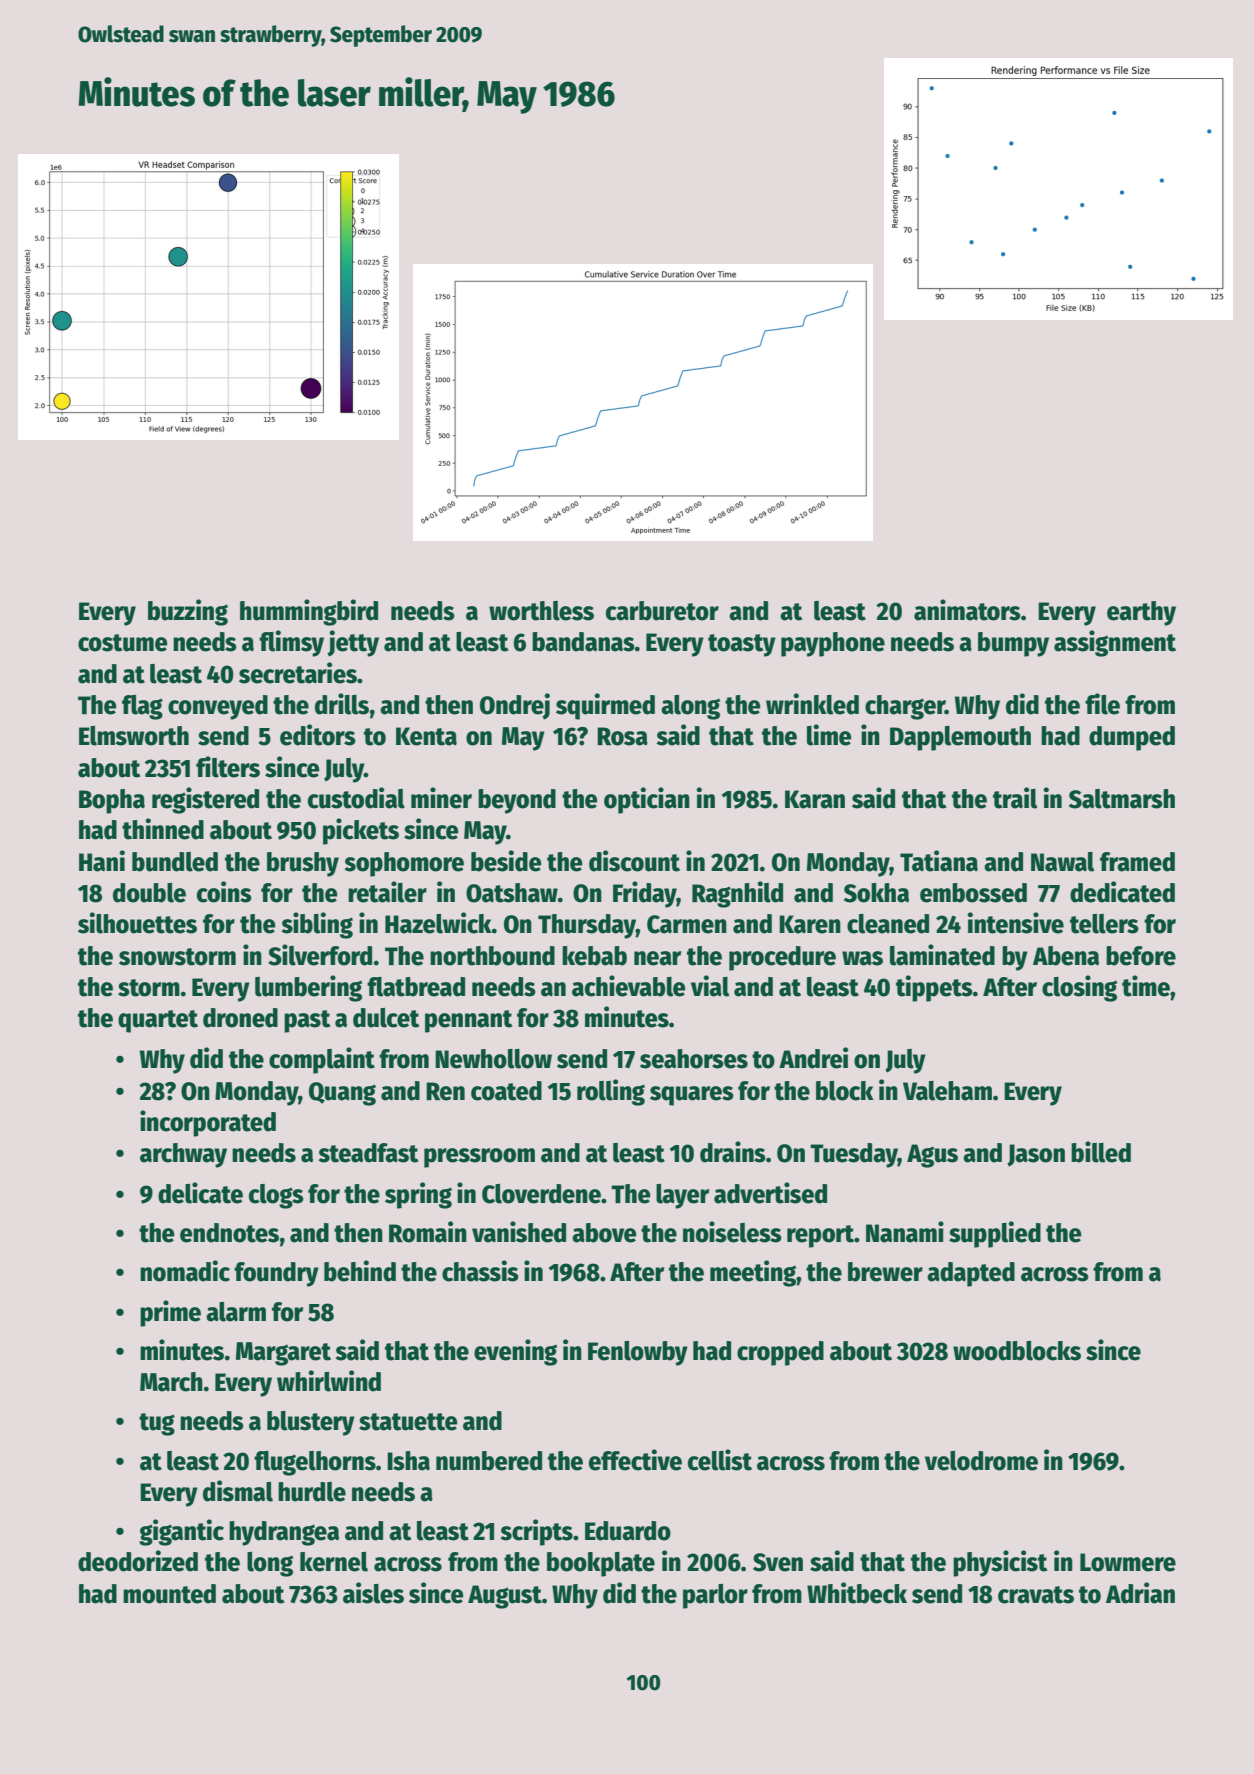  I want to click on Ondrej, so click(515, 706).
